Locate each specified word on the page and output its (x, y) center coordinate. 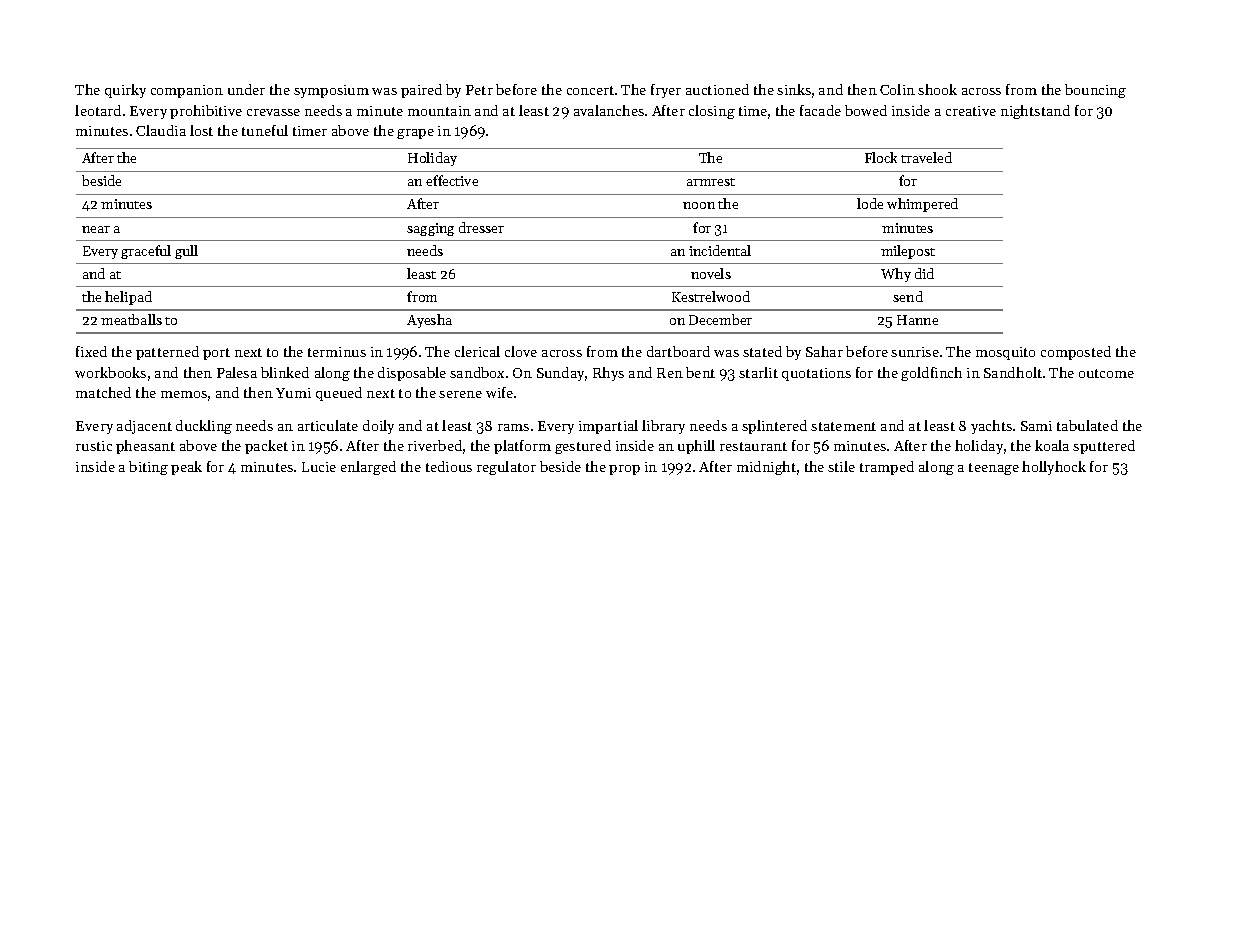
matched (103, 392)
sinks (794, 89)
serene (460, 394)
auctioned (717, 89)
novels (711, 273)
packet (266, 447)
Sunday (560, 374)
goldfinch (931, 374)
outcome (1106, 373)
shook (937, 89)
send (908, 296)
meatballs (131, 319)
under (246, 89)
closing (712, 112)
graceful (146, 252)
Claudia (161, 130)
